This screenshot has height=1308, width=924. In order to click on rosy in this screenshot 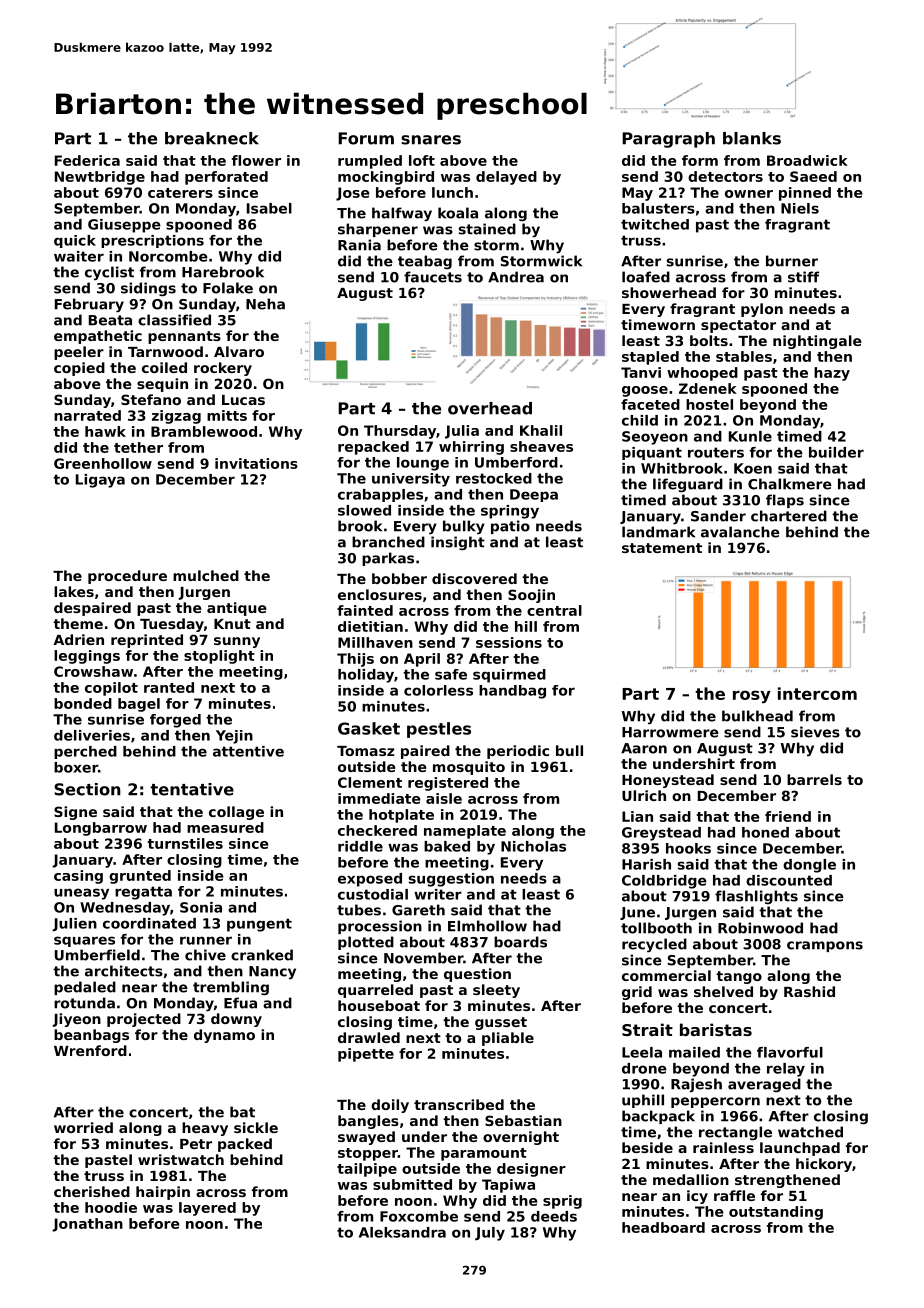, I will do `click(752, 697)`.
